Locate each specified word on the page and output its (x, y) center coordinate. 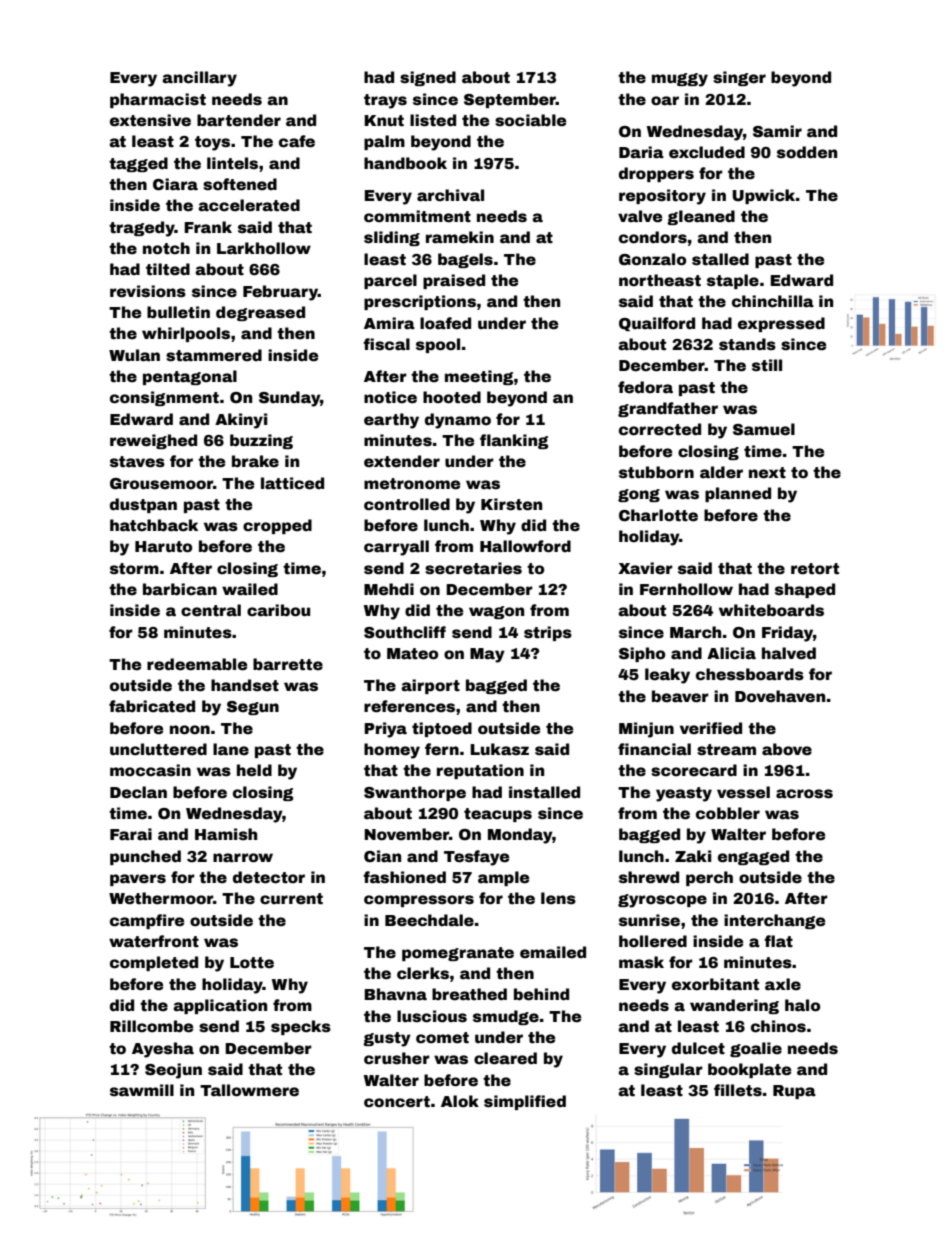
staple (733, 281)
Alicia (731, 653)
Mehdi (389, 589)
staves (137, 462)
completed (154, 963)
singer (739, 78)
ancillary (199, 79)
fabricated (152, 706)
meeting (479, 377)
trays (385, 101)
